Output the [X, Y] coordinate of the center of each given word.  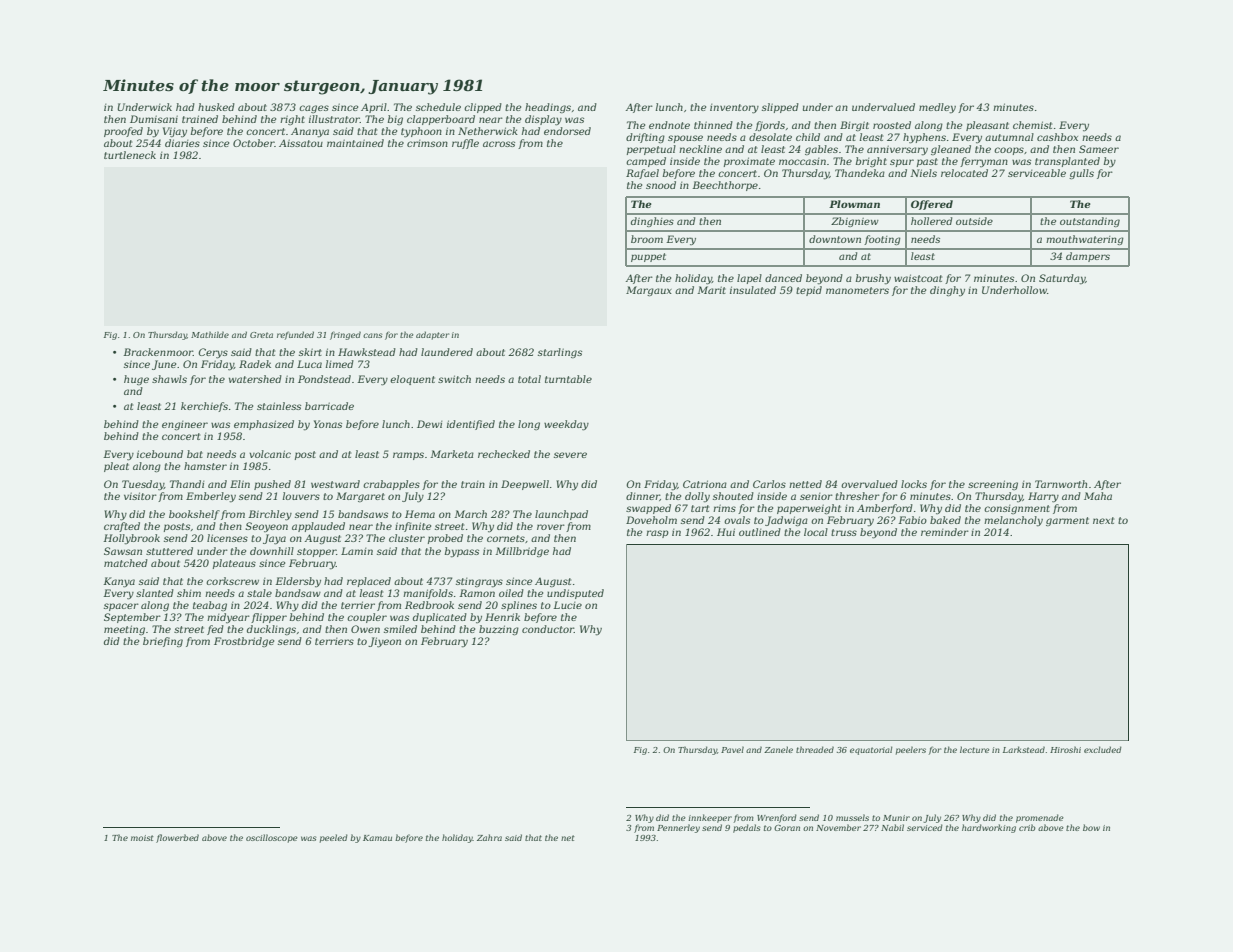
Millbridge [522, 552]
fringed [345, 335]
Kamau [377, 838]
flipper [269, 618]
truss [844, 532]
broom [647, 239]
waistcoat [918, 278]
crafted [122, 527]
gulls [1081, 174]
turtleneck [130, 155]
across [499, 144]
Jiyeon [384, 642]
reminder [945, 532]
